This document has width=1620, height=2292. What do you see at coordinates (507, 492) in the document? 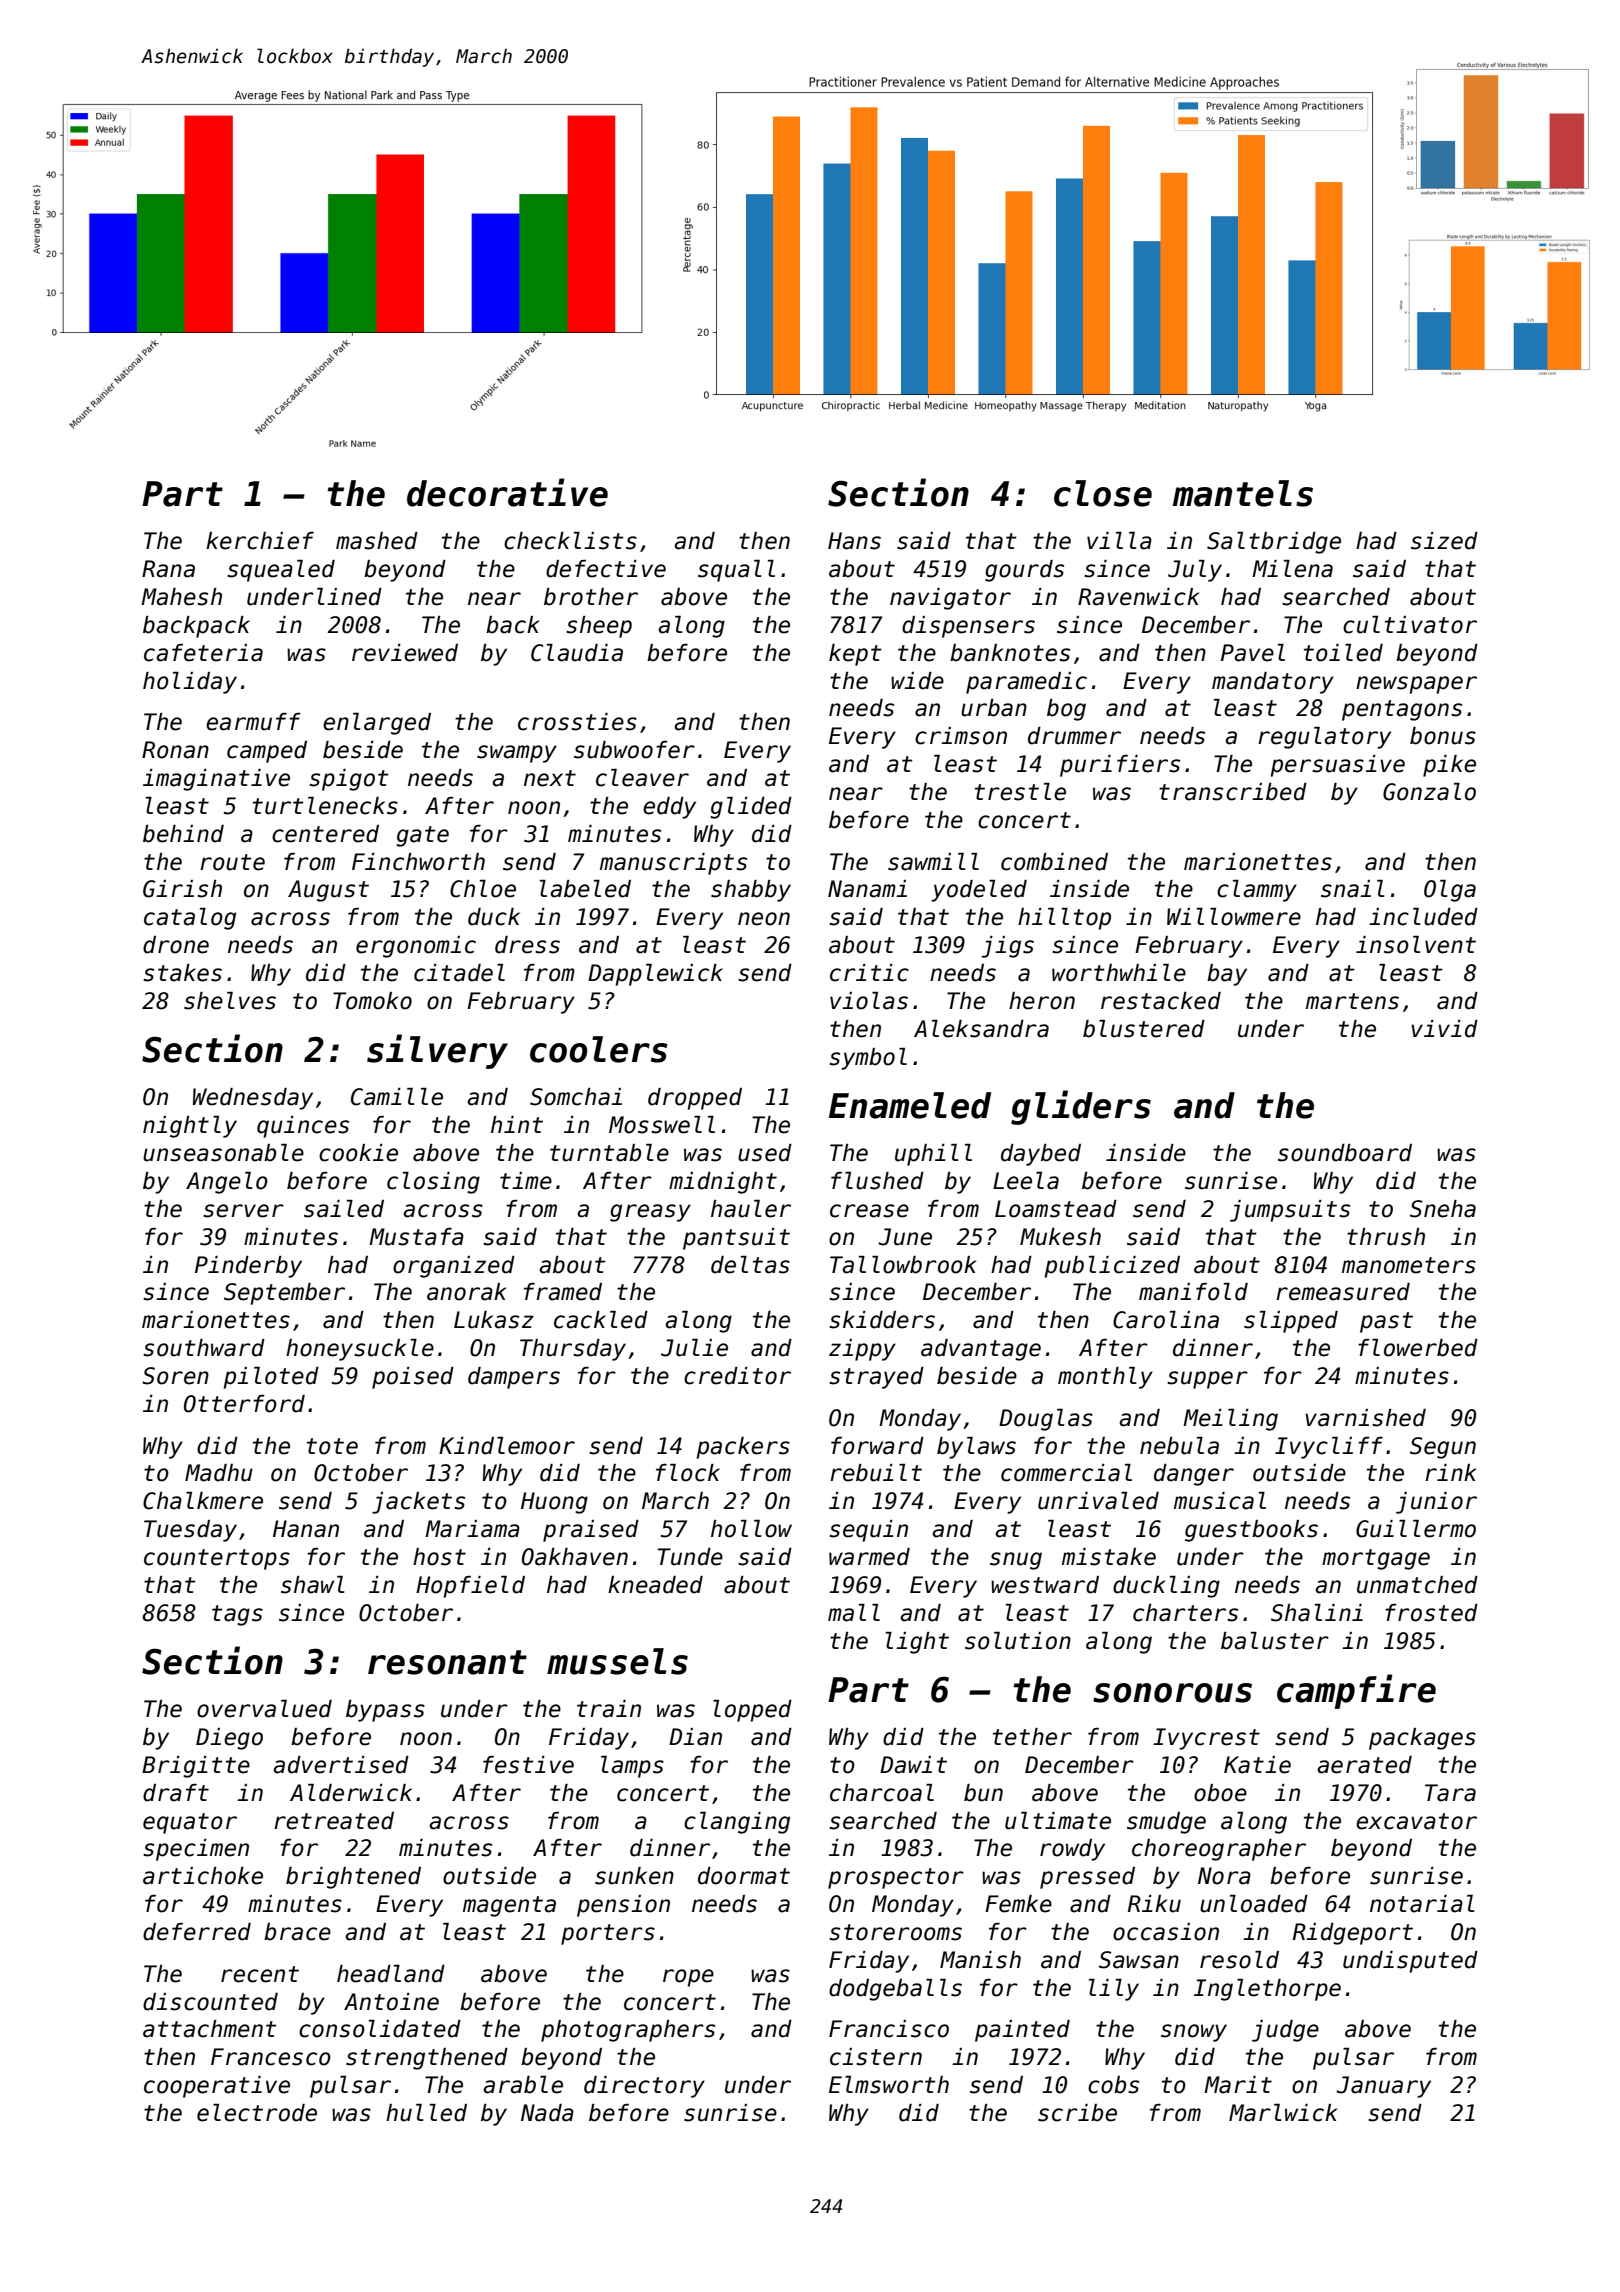
I see `decorative` at bounding box center [507, 492].
